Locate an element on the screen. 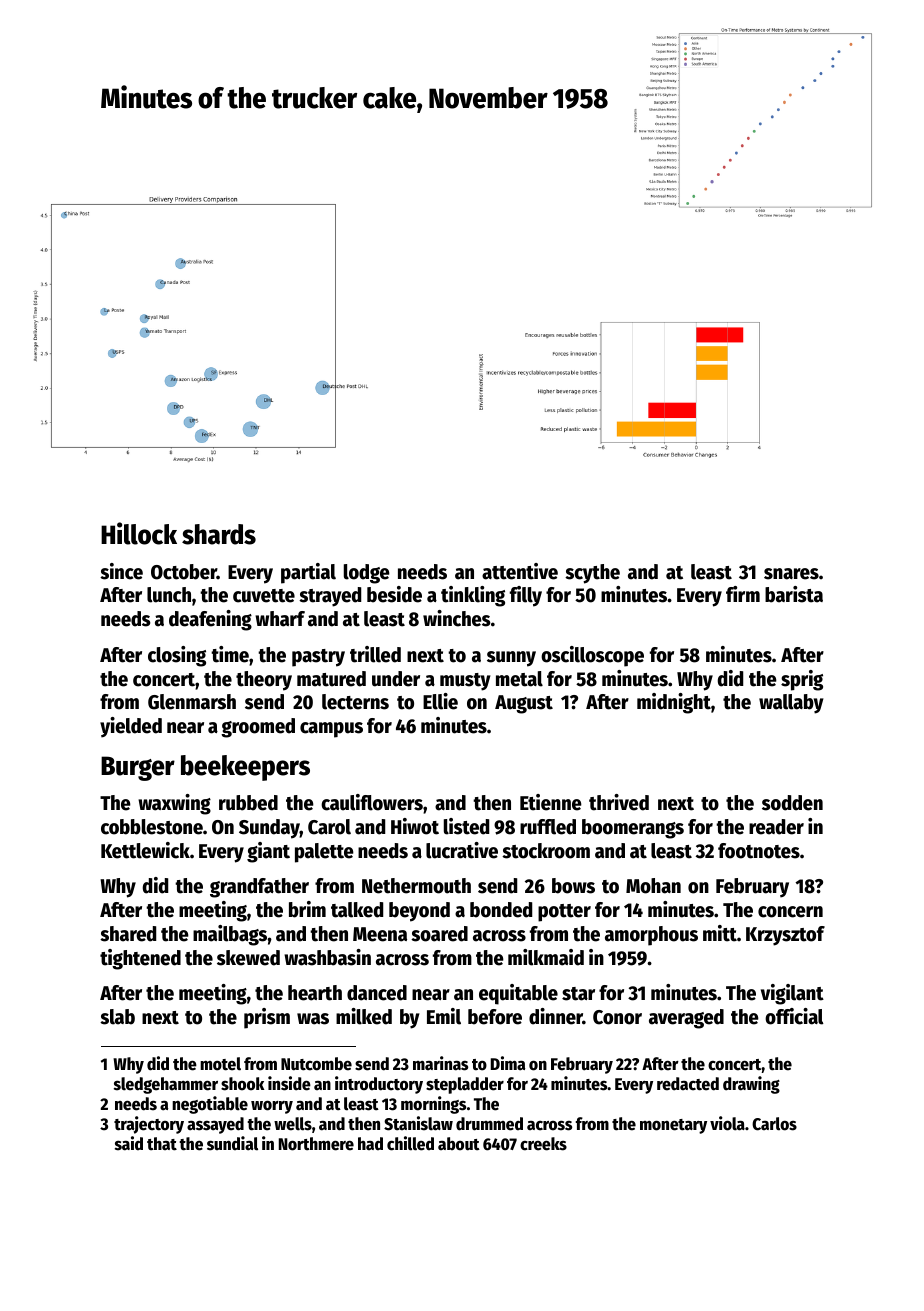 Image resolution: width=924 pixels, height=1311 pixels. Carlos is located at coordinates (774, 1124).
